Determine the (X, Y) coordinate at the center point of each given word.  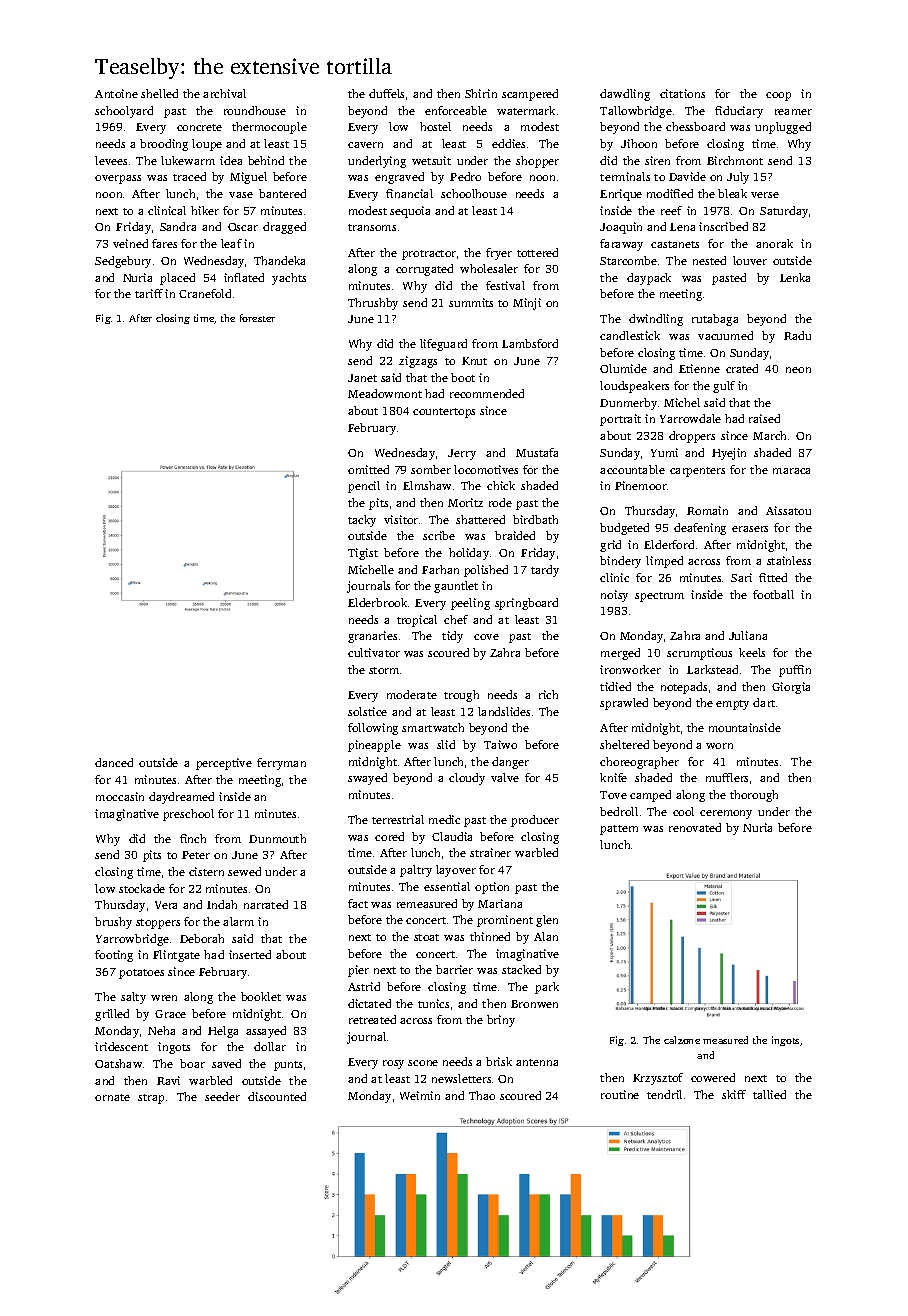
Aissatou (788, 510)
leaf (231, 243)
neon (798, 370)
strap (151, 1099)
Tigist (363, 554)
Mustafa (537, 452)
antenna (537, 1062)
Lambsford (530, 343)
